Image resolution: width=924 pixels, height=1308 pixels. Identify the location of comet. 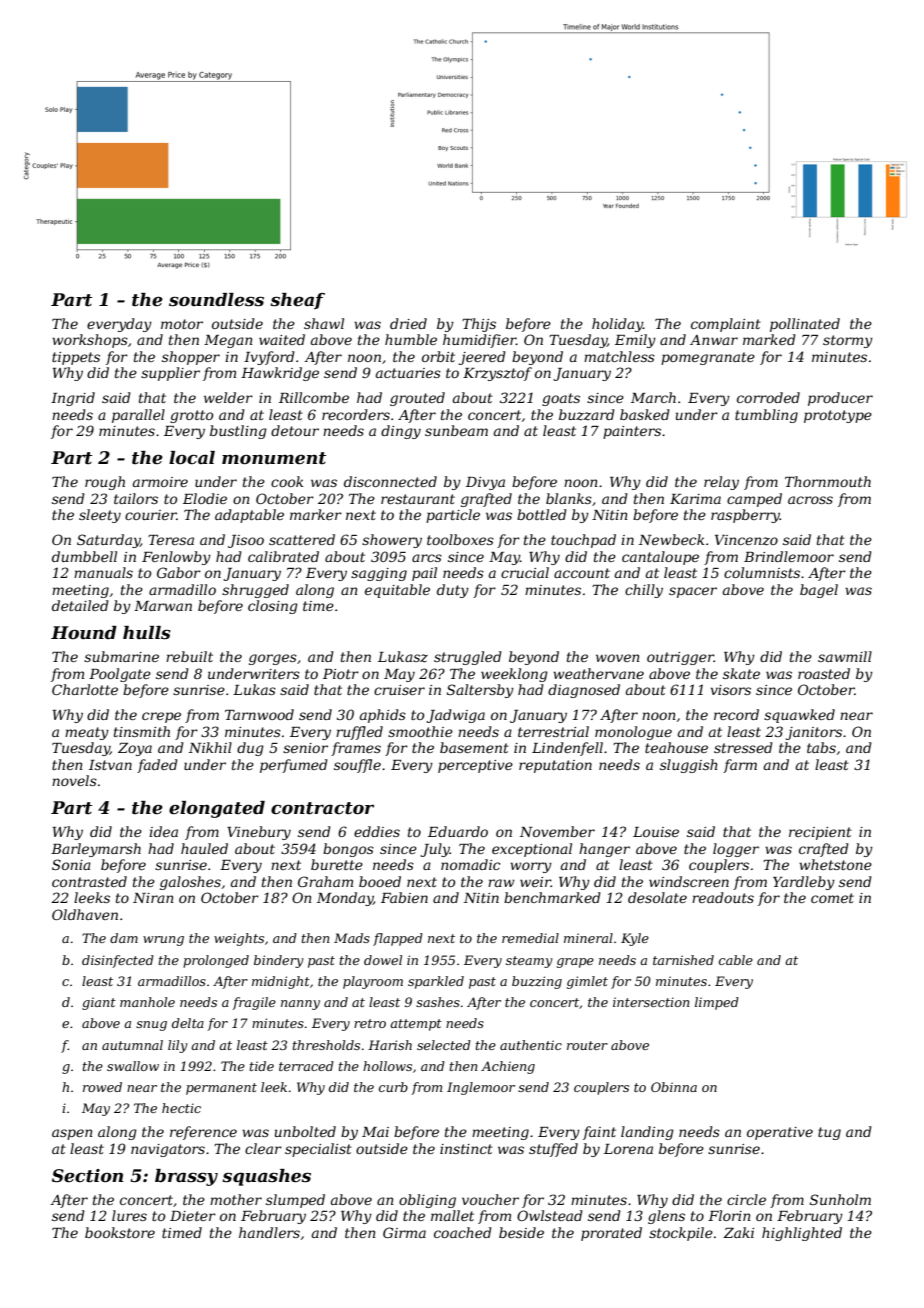
(832, 898).
